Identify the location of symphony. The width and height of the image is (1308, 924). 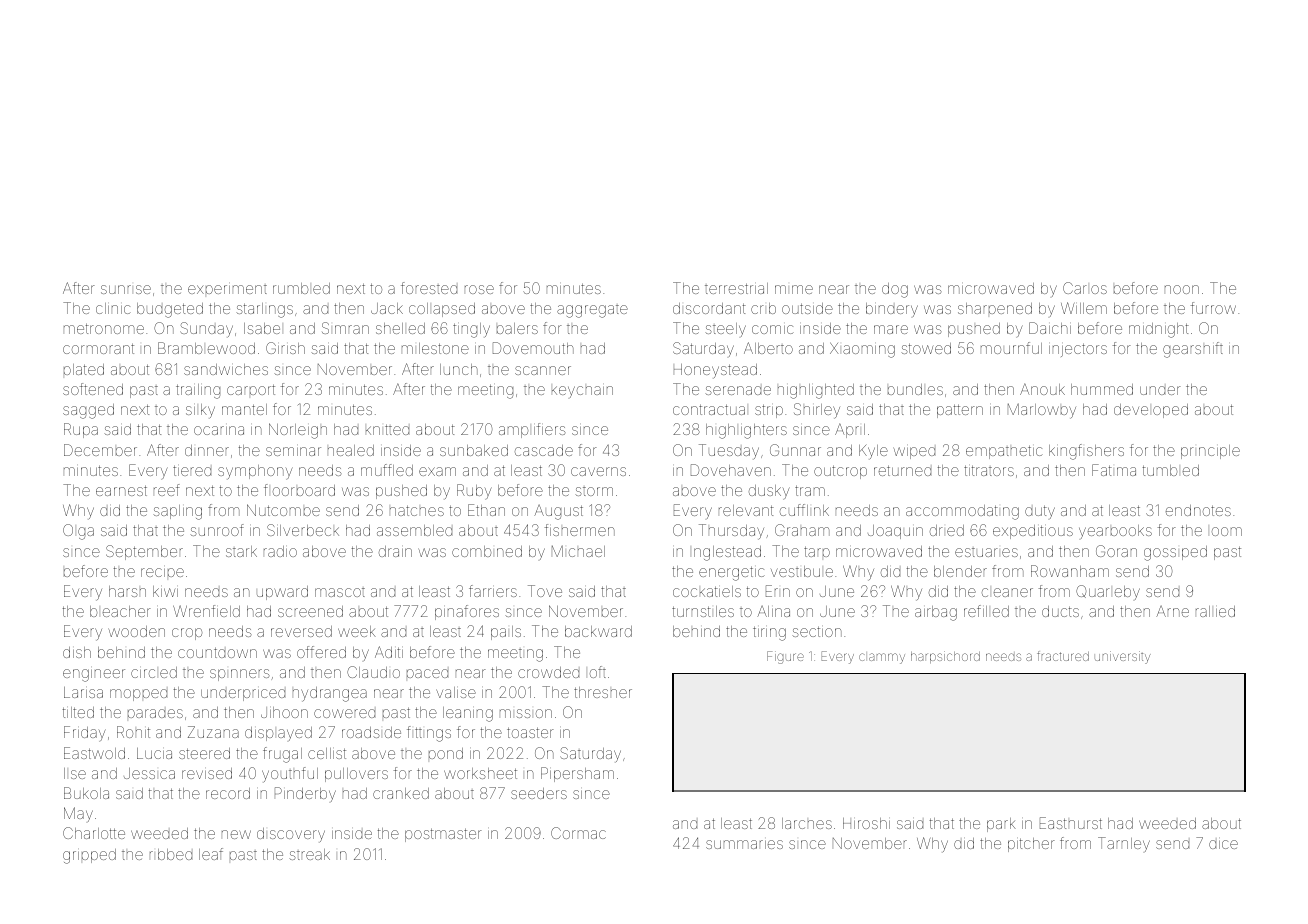
(255, 472).
